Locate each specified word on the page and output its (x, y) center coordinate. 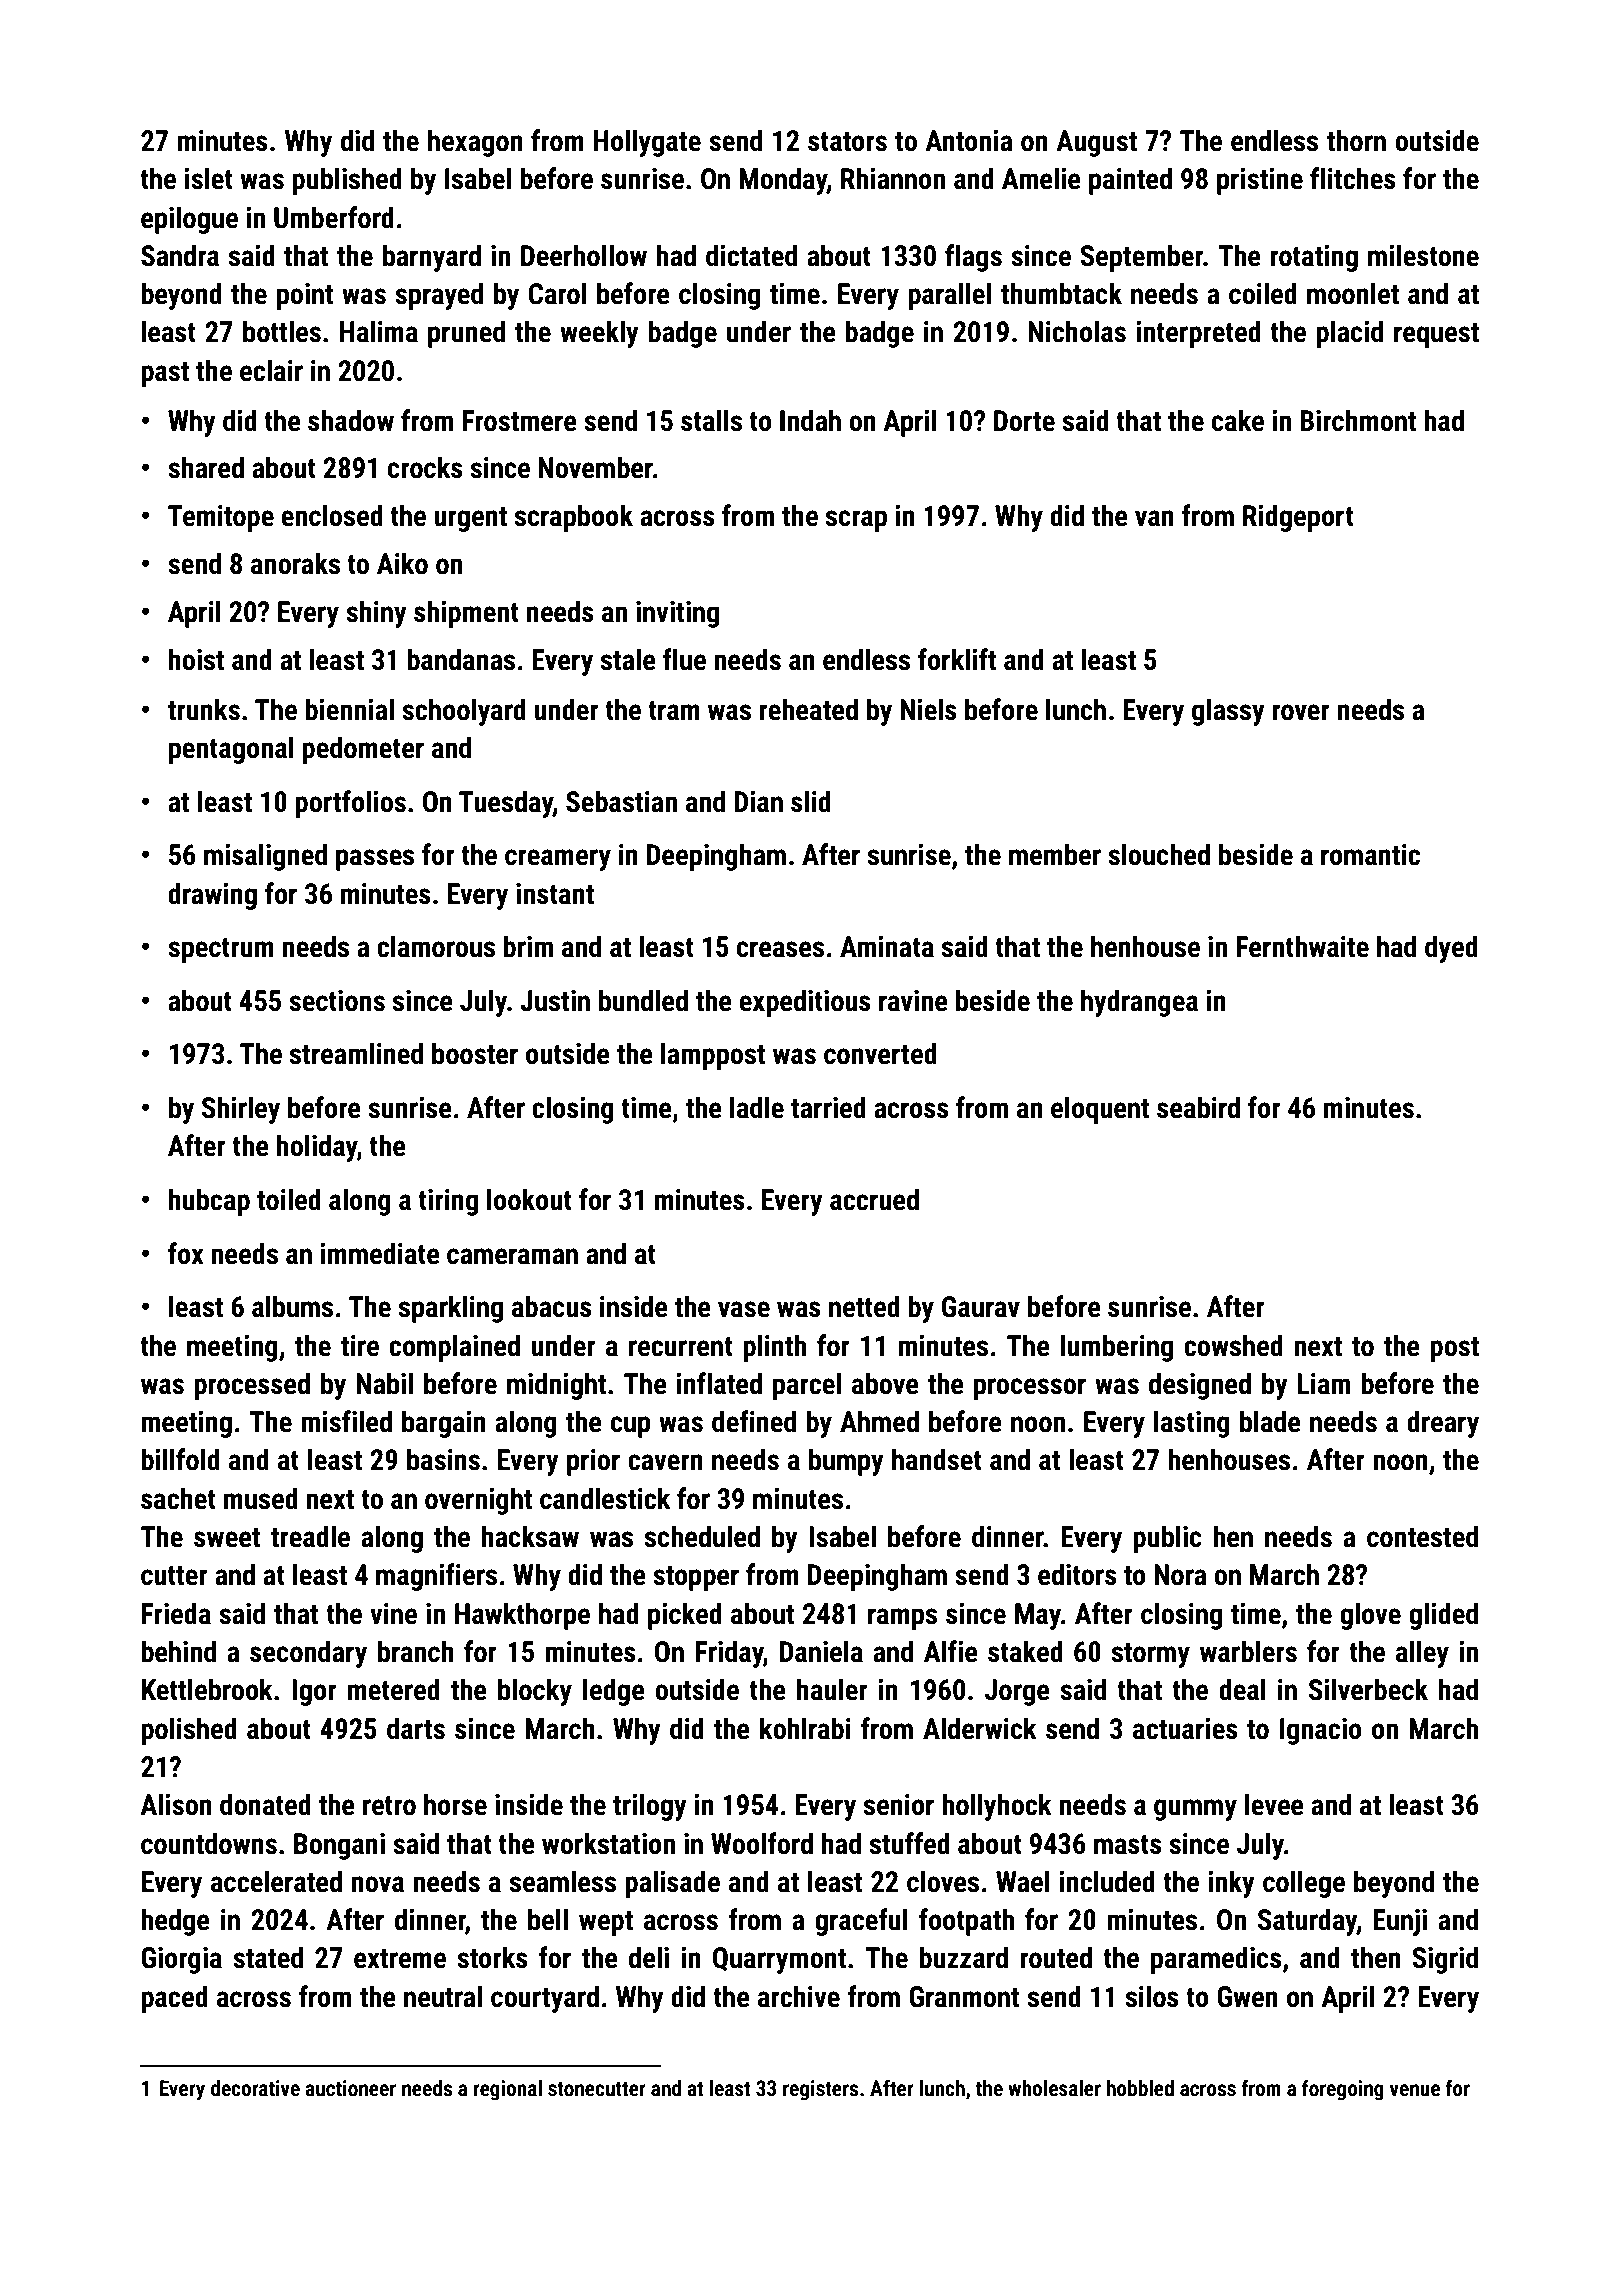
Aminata (887, 947)
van (1154, 518)
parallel (949, 296)
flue (684, 659)
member (1055, 854)
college (1304, 1884)
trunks (204, 709)
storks (492, 1957)
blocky (535, 1692)
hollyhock (997, 1807)
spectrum (221, 950)
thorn (1356, 140)
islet (209, 178)
